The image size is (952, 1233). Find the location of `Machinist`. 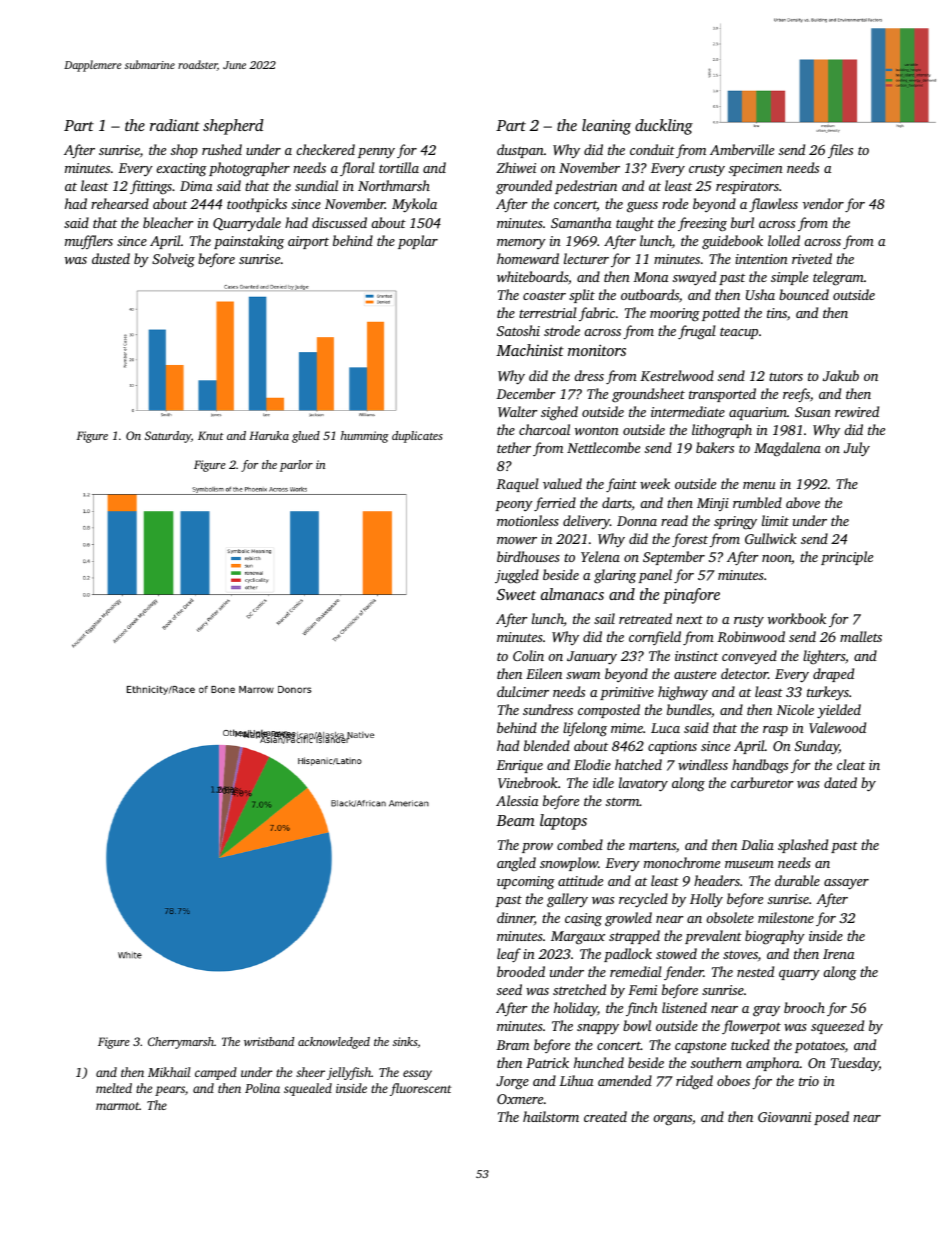

Machinist is located at coordinates (530, 350).
